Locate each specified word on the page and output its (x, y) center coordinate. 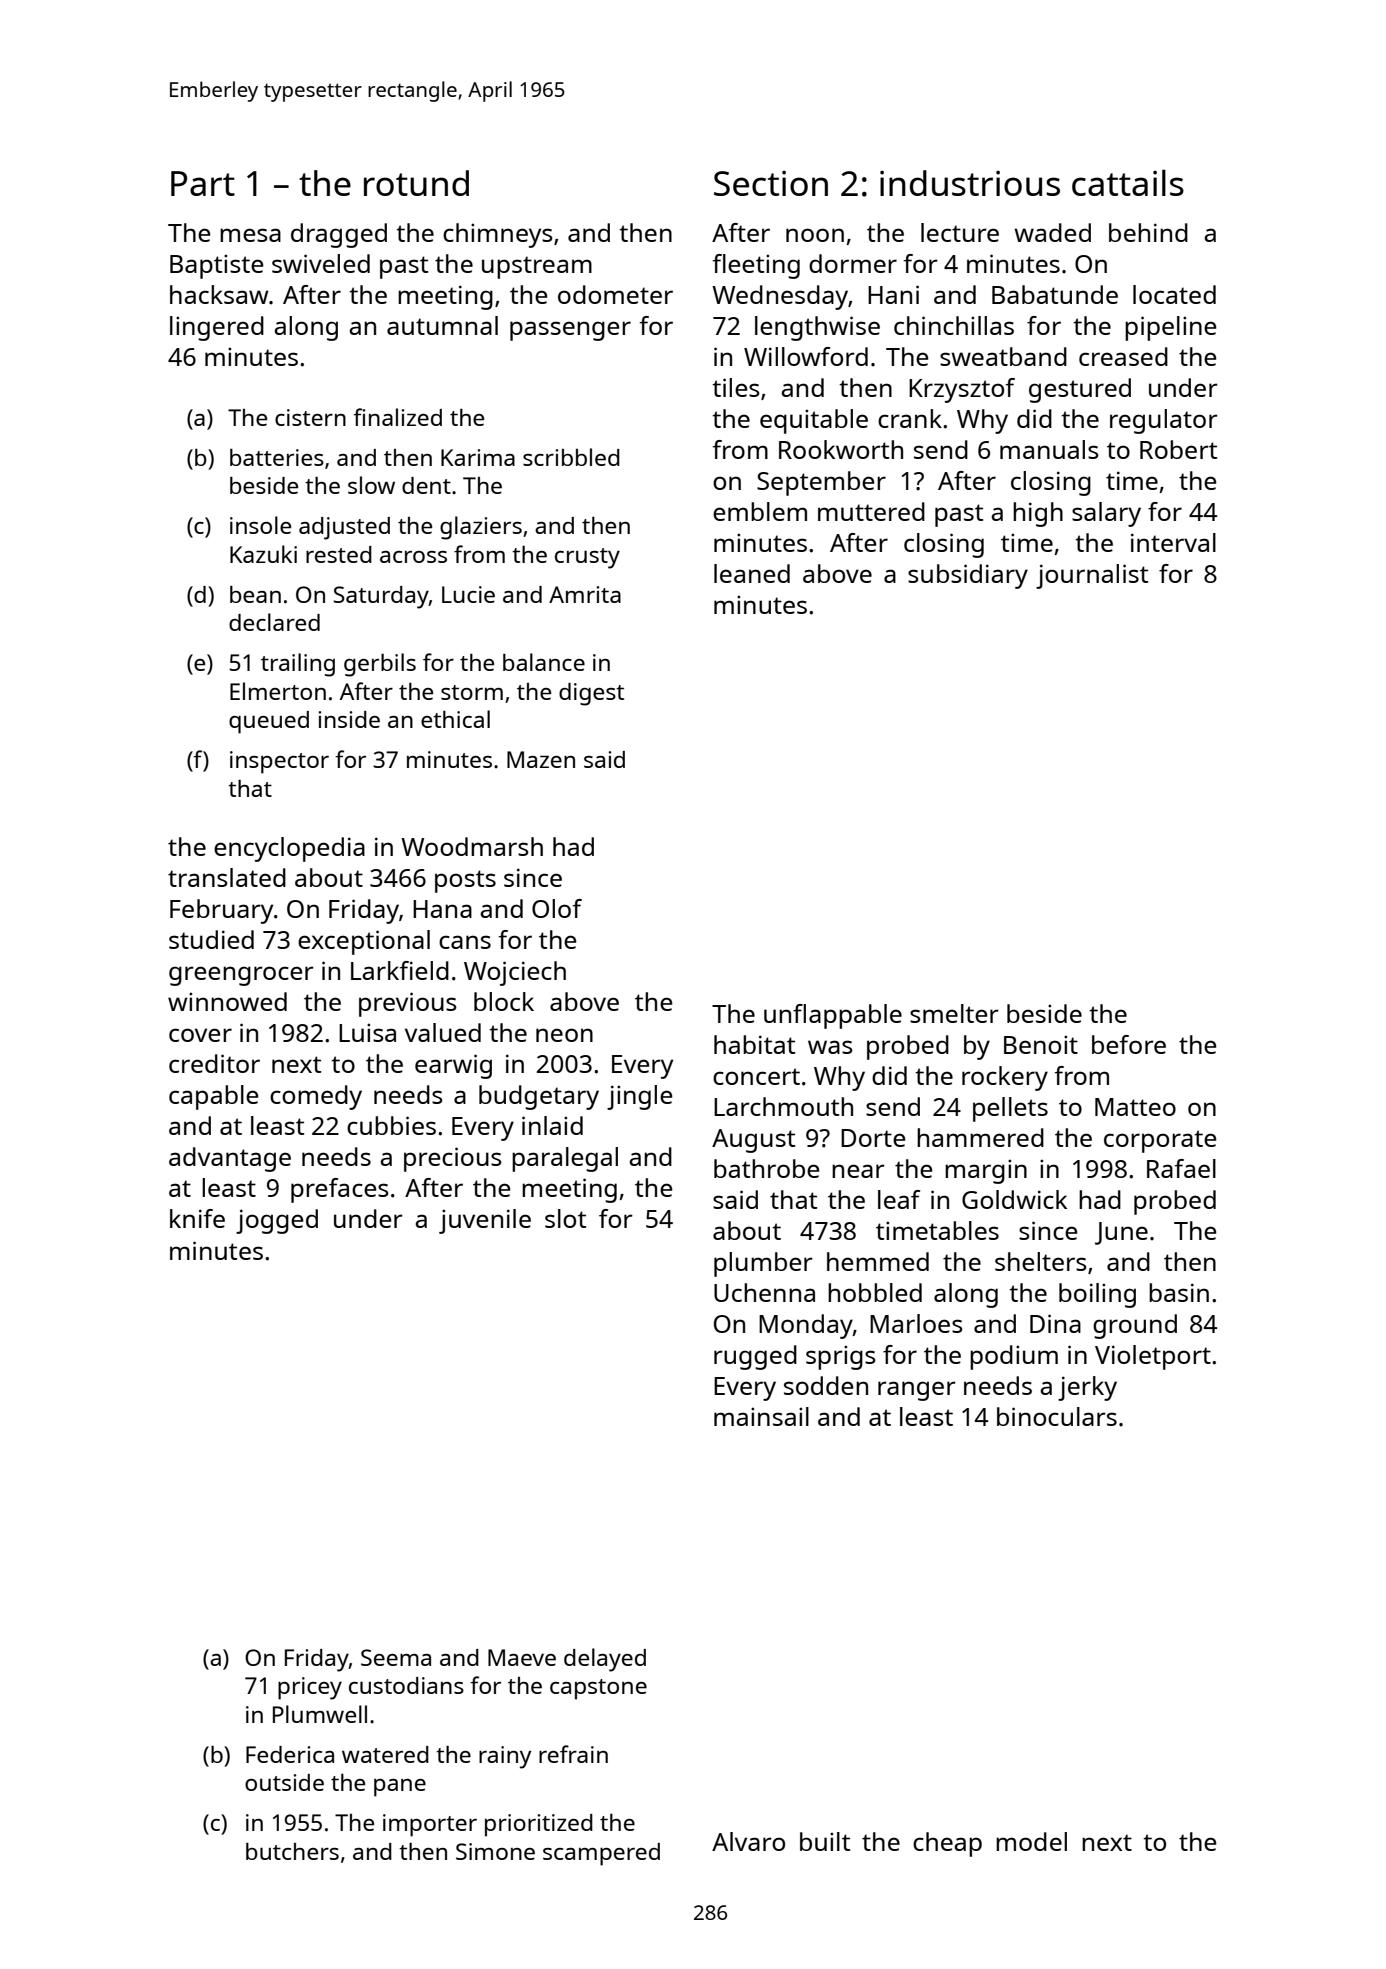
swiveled (321, 263)
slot (565, 1218)
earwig (453, 1066)
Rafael (1181, 1168)
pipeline (1170, 328)
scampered (601, 1854)
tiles (736, 387)
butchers (292, 1851)
